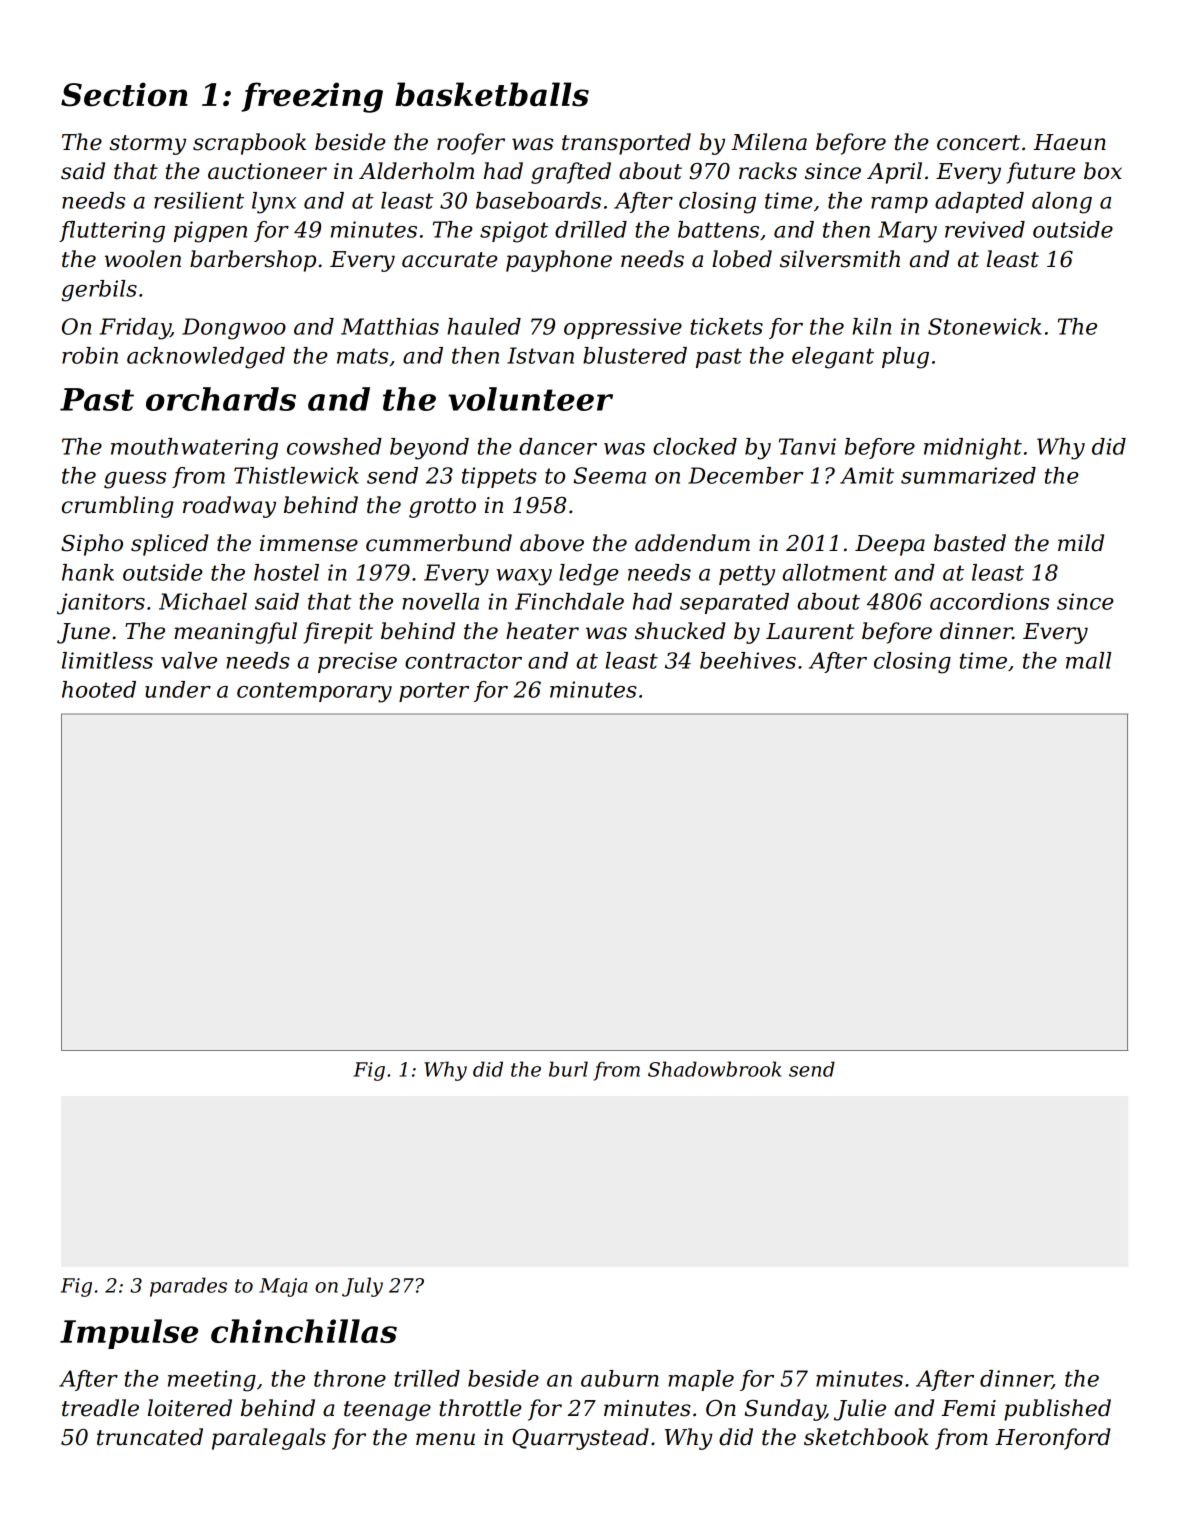  What do you see at coordinates (985, 229) in the screenshot?
I see `revived` at bounding box center [985, 229].
